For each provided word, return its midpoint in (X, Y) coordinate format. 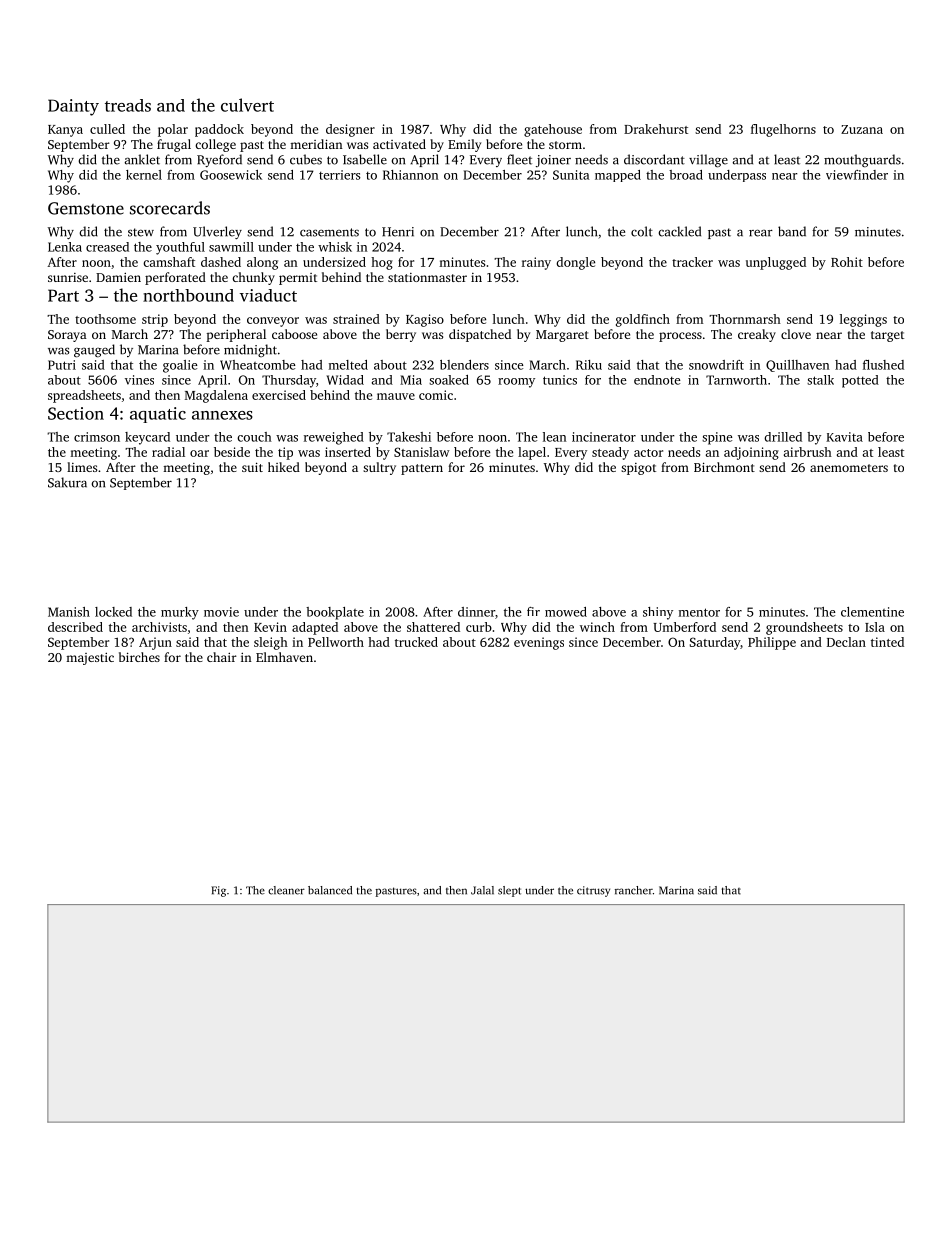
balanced (330, 890)
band (792, 231)
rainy (536, 263)
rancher (634, 890)
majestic (90, 659)
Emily (464, 145)
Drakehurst (656, 129)
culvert (247, 105)
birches (139, 657)
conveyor (273, 322)
